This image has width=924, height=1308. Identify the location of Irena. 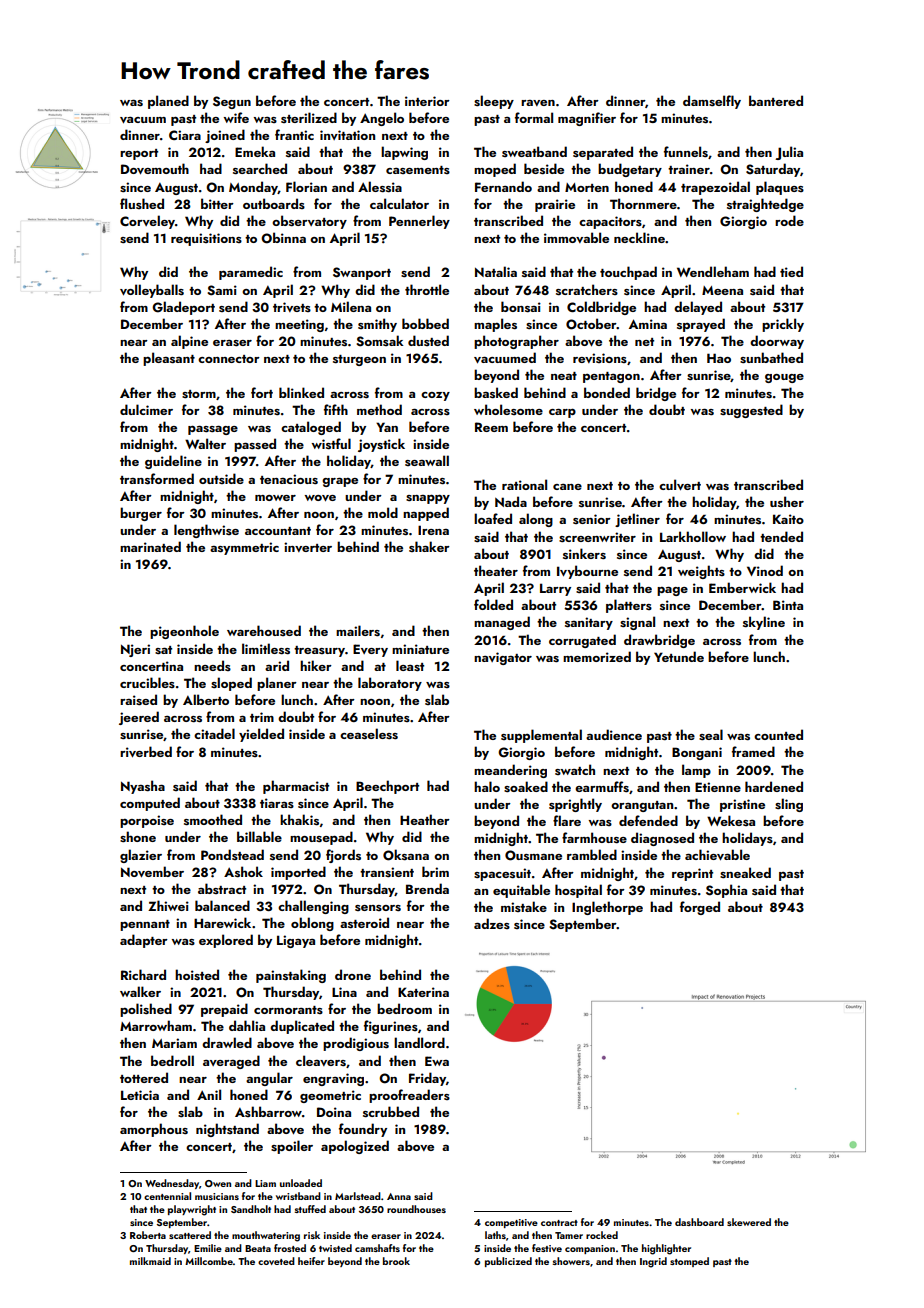
(433, 530).
